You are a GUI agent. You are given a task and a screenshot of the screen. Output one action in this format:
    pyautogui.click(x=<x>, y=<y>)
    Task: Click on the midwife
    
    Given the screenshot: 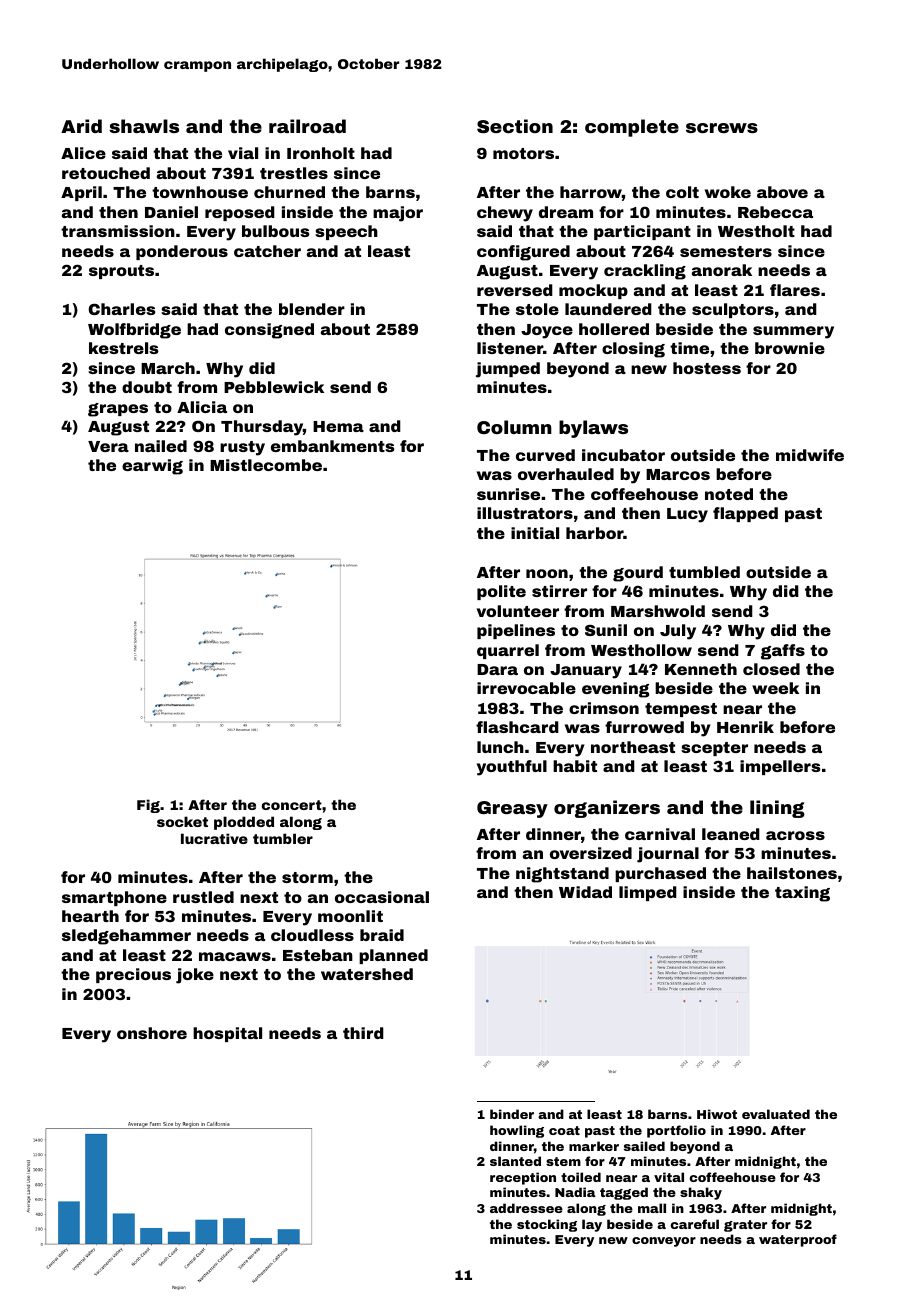 What is the action you would take?
    pyautogui.click(x=810, y=455)
